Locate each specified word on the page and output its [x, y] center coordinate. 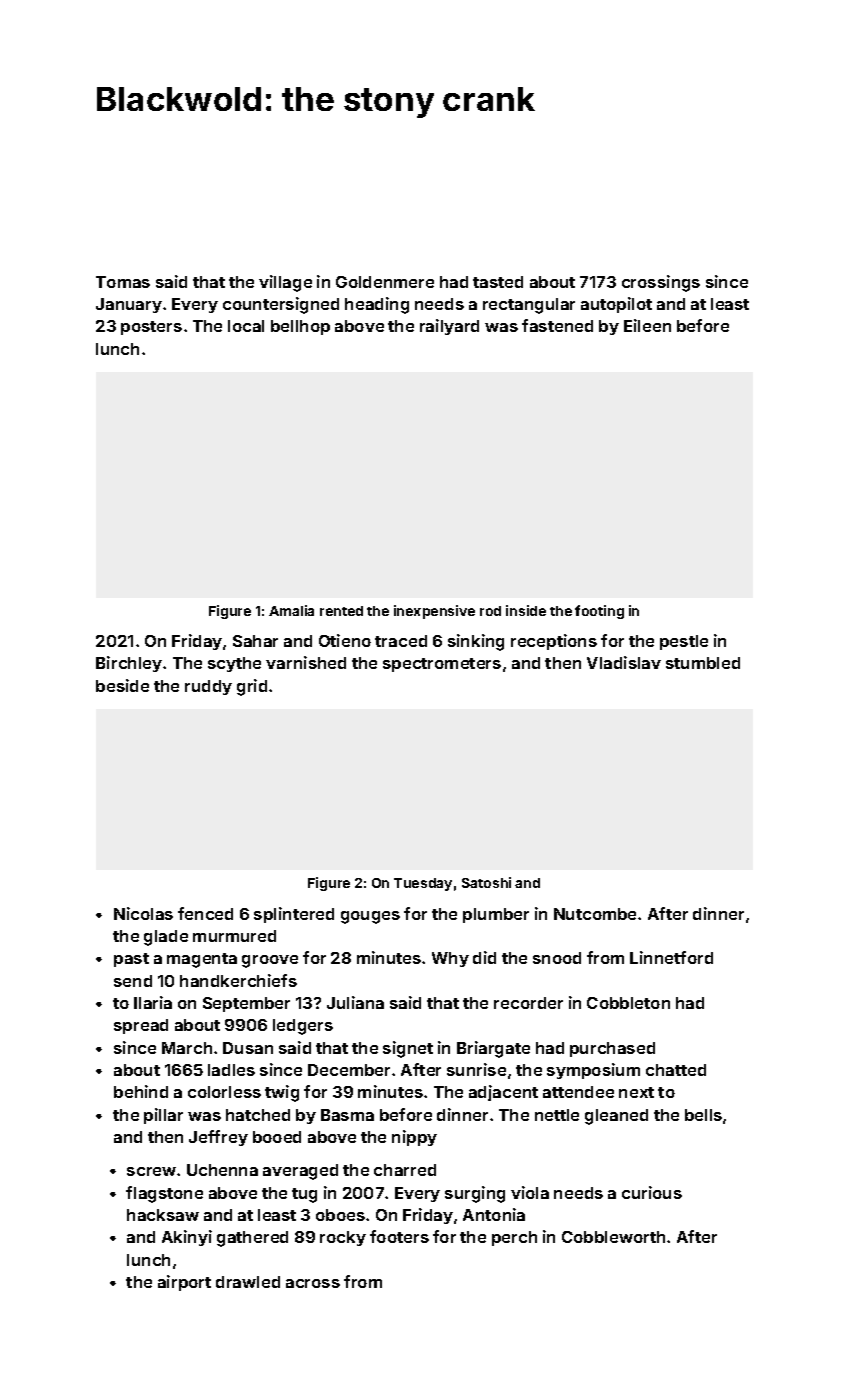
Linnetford [671, 957]
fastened [557, 325]
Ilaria [153, 1002]
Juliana [355, 1002]
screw [151, 1171]
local [246, 326]
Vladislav [624, 662]
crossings [661, 283]
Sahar [255, 641]
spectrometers [442, 665]
